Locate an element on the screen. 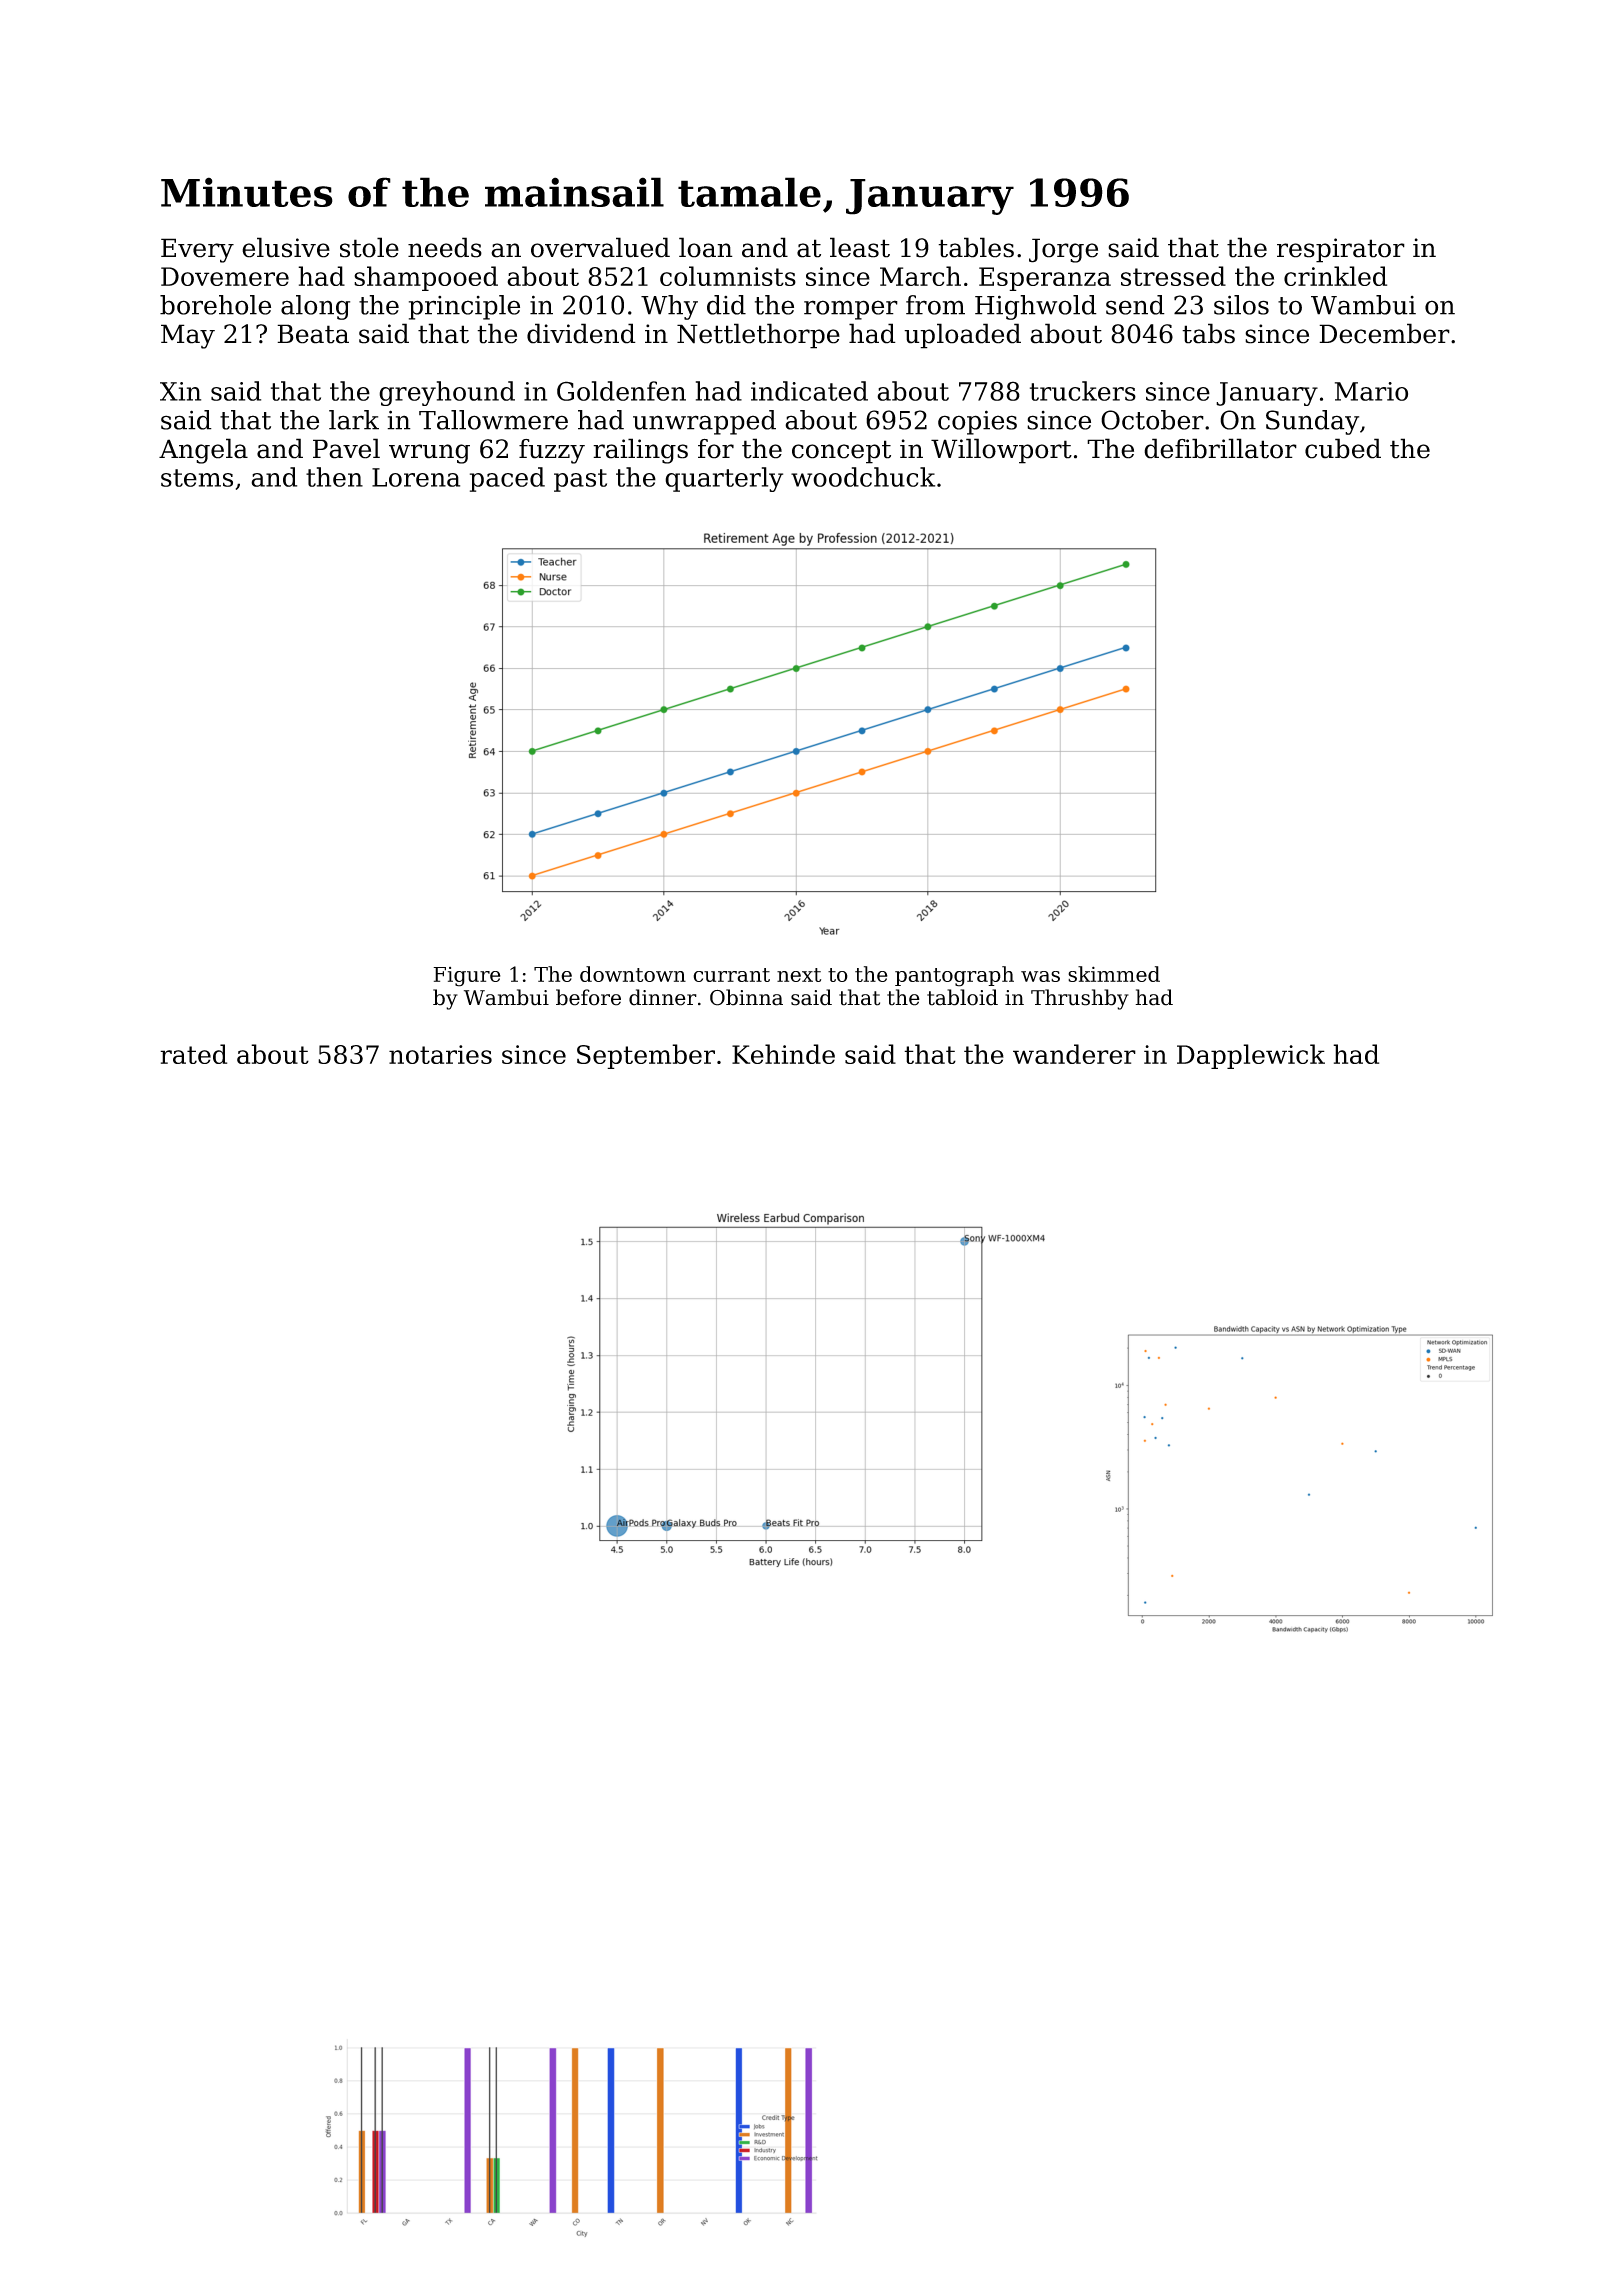 This screenshot has width=1620, height=2292. least is located at coordinates (860, 247).
